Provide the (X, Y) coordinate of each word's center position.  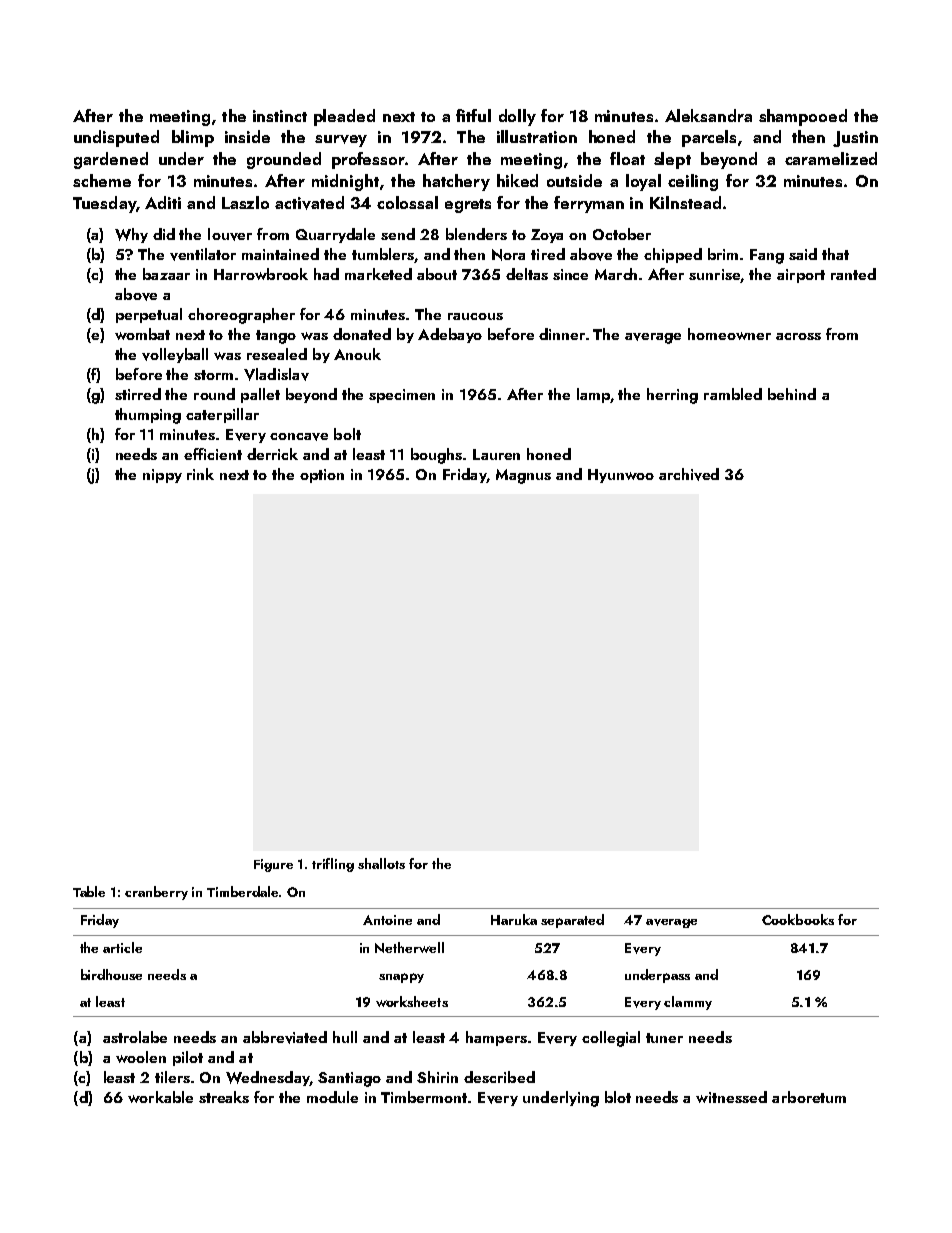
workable (160, 1097)
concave (299, 437)
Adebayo (450, 335)
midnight (345, 182)
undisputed (116, 138)
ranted (853, 274)
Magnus (523, 476)
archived (689, 474)
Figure (273, 865)
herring (672, 396)
